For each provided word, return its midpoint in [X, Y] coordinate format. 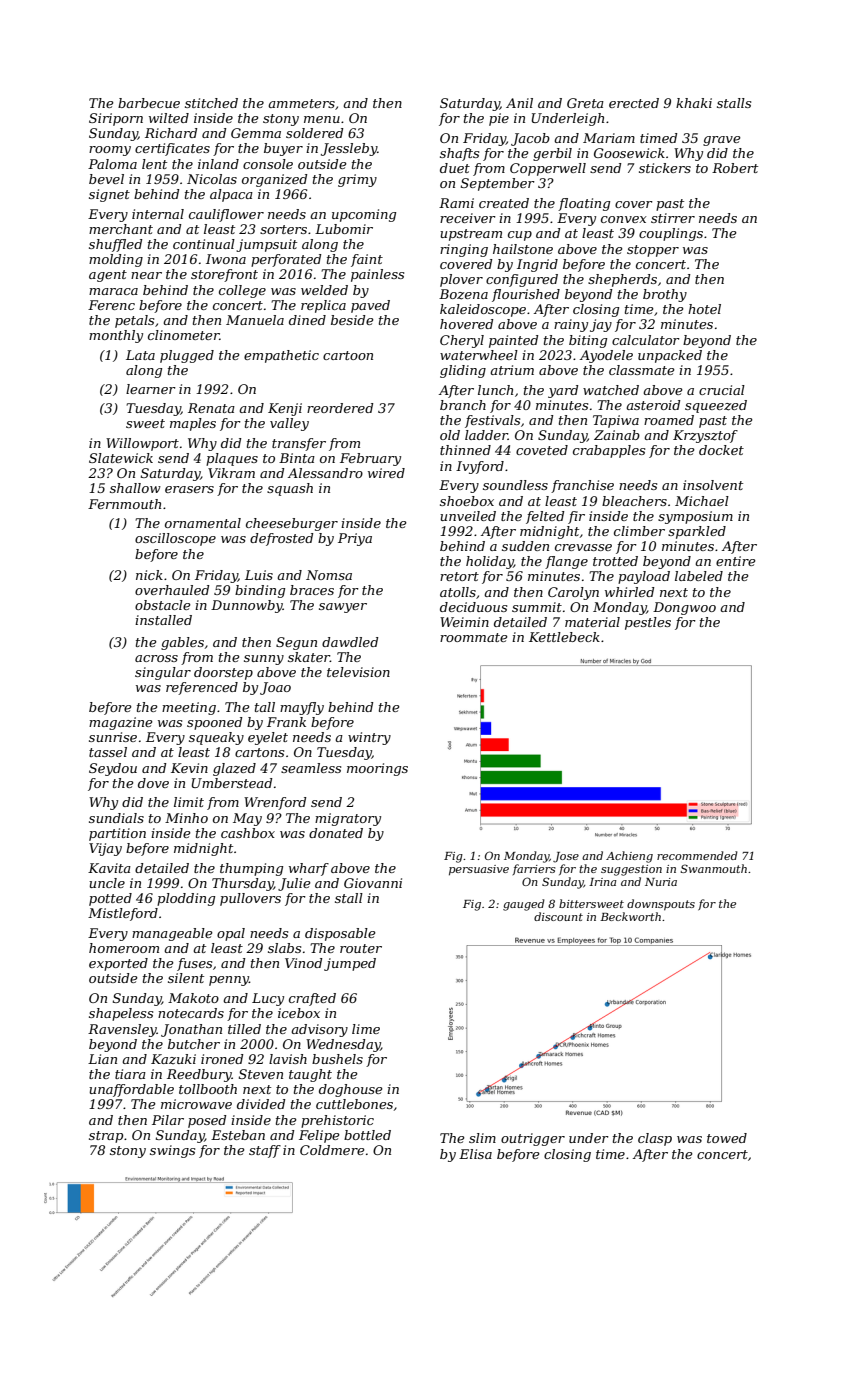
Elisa [475, 1154]
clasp [655, 1139]
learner [151, 389]
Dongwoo [684, 608]
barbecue [149, 103]
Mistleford [123, 914]
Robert [735, 168]
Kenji [285, 409]
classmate [642, 370]
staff [265, 1151]
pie [499, 119]
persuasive [479, 870]
